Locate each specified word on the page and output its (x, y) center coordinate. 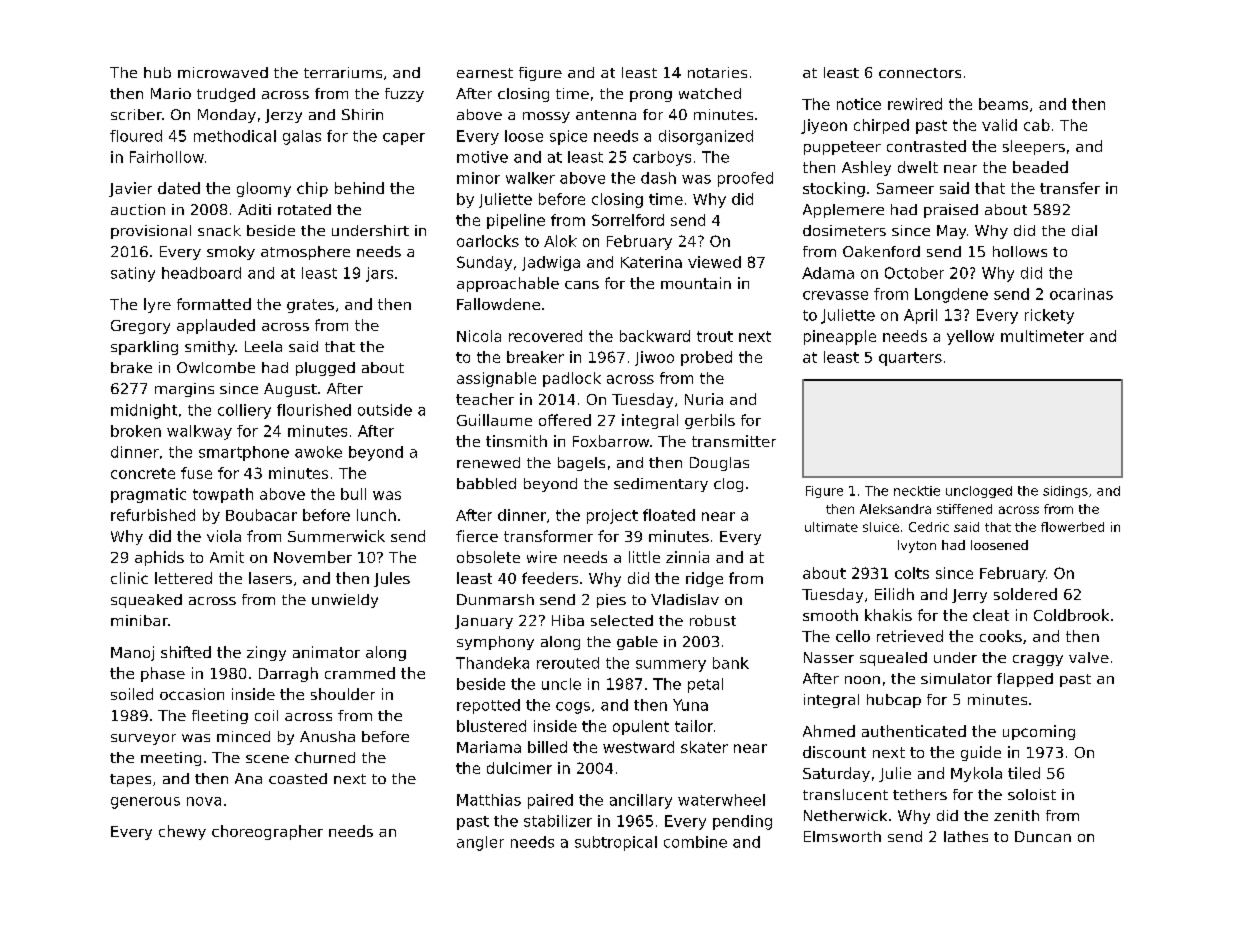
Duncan (1043, 836)
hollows (1020, 251)
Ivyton (917, 546)
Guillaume (494, 420)
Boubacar (261, 515)
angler (480, 843)
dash (658, 178)
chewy (182, 832)
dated (179, 188)
